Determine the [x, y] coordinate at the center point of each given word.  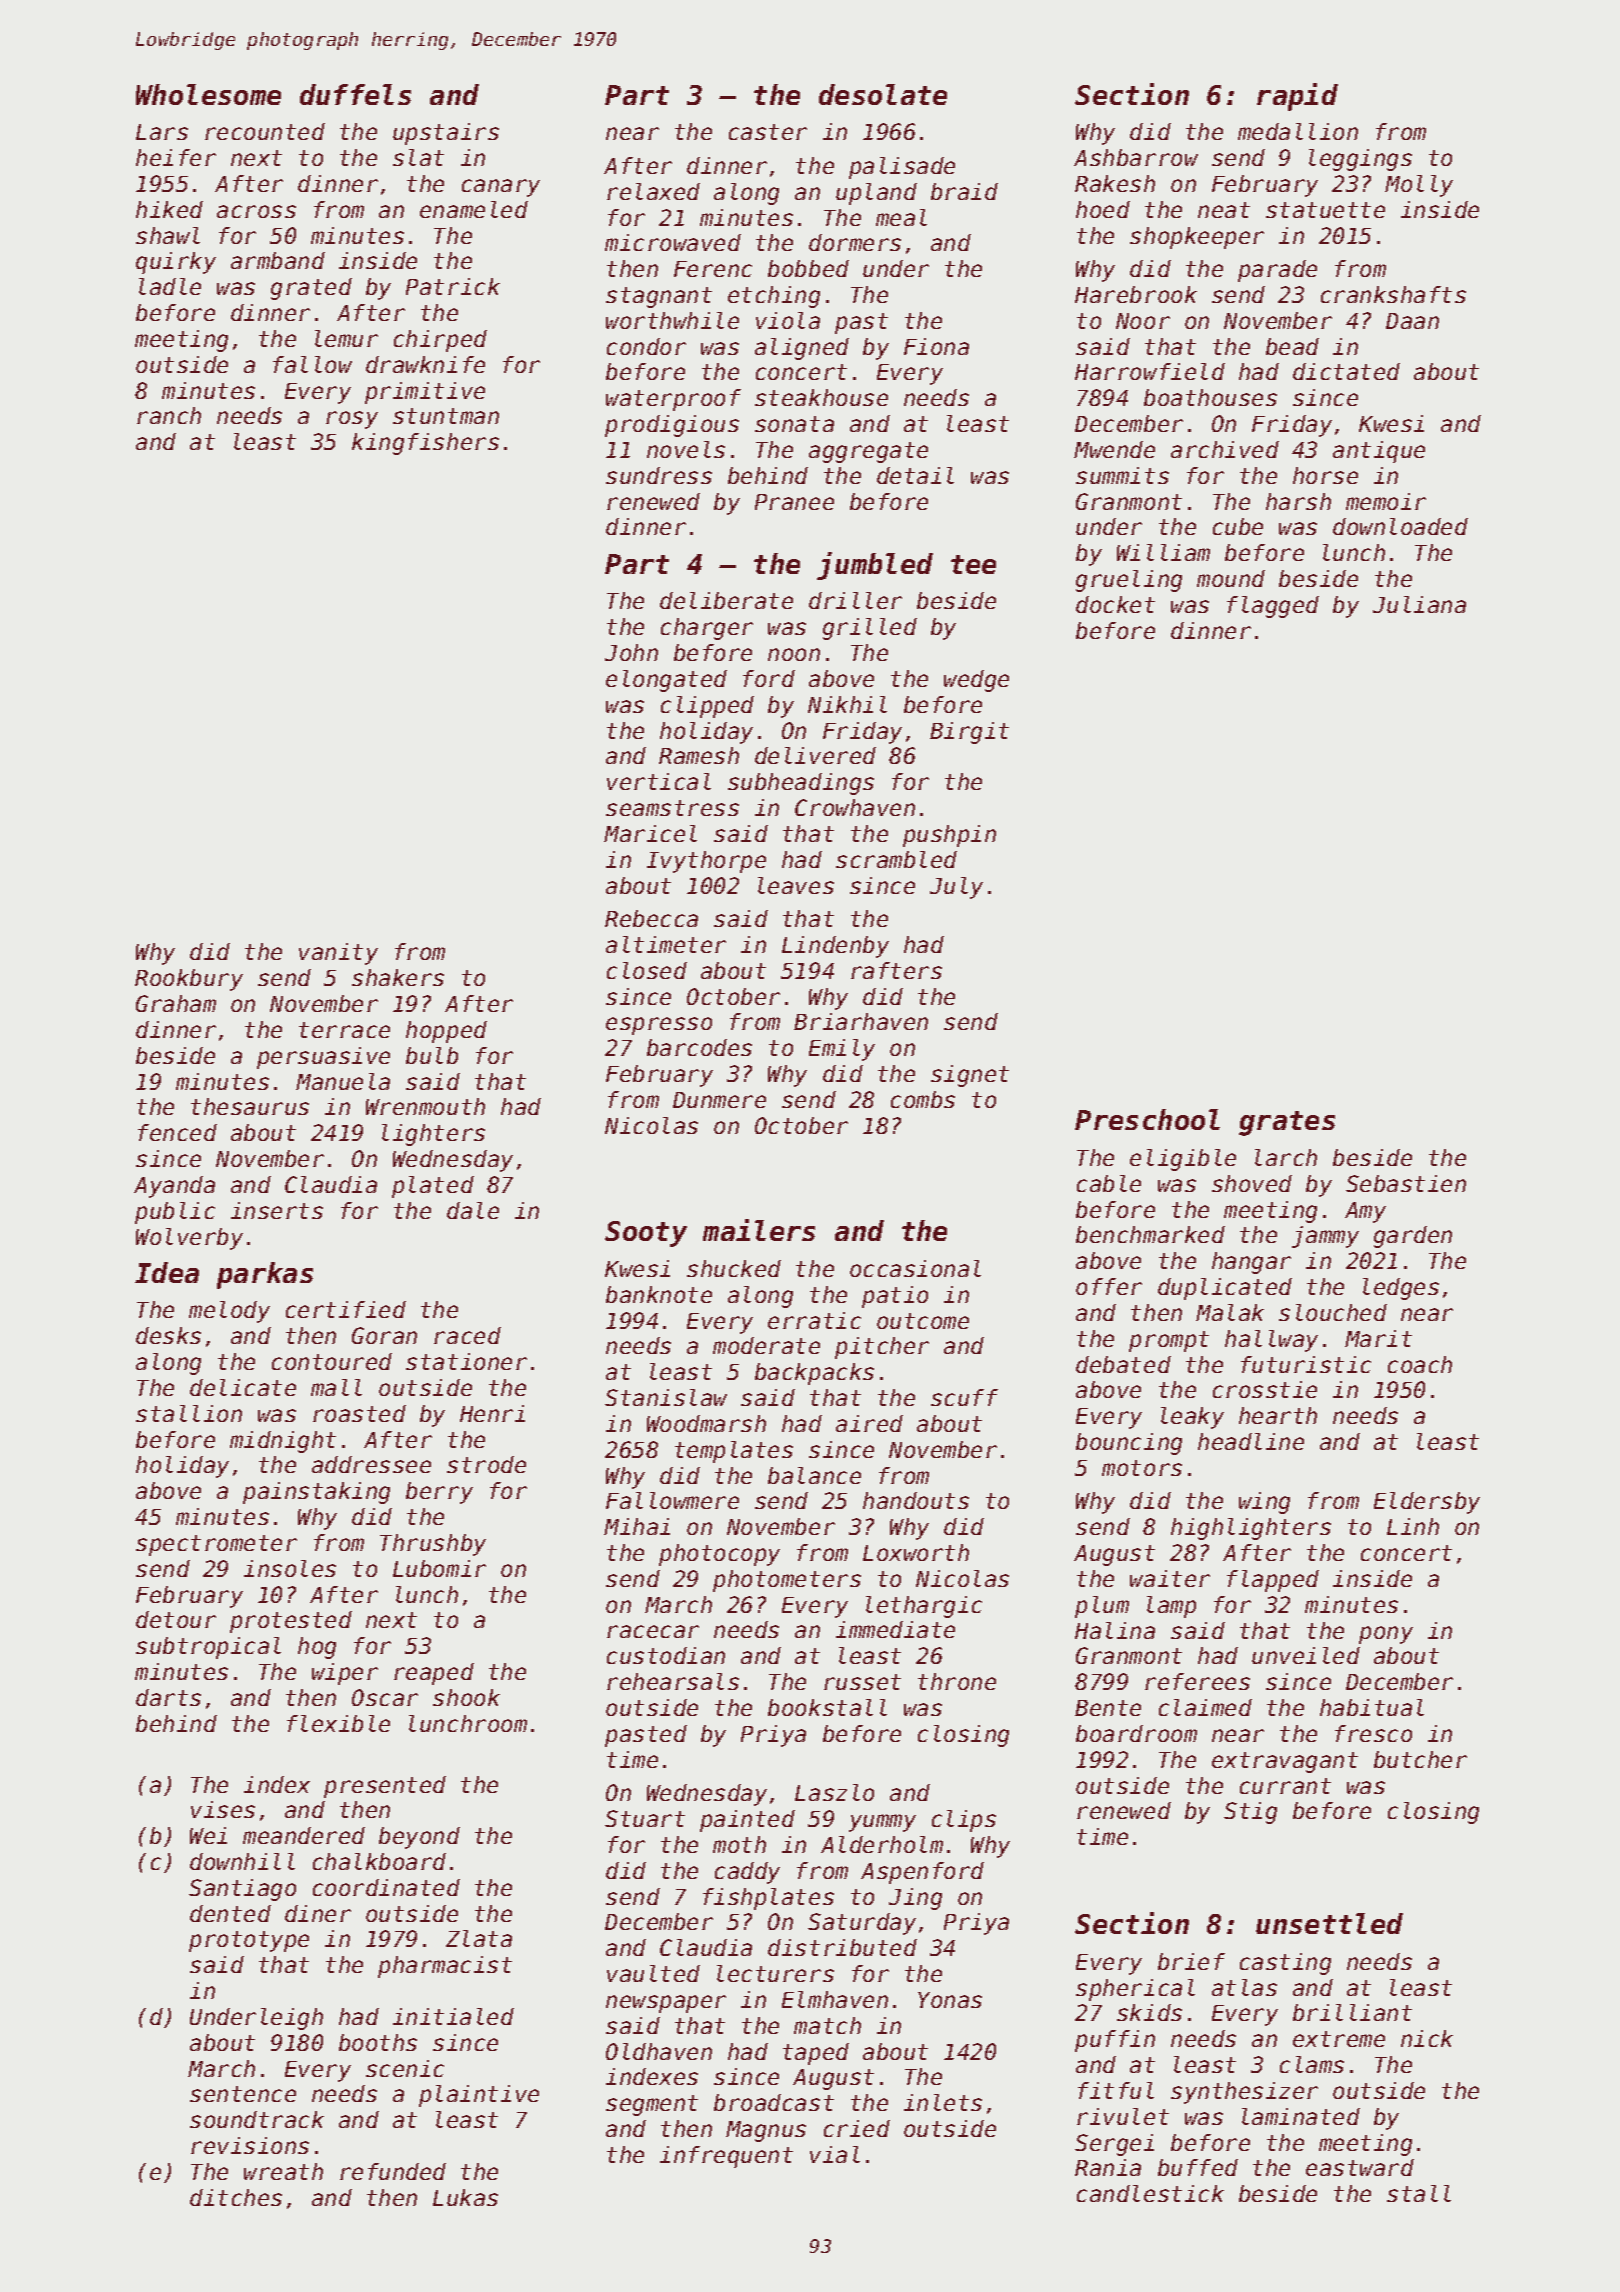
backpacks [814, 1374]
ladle [170, 286]
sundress [659, 475]
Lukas [465, 2197]
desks [168, 1335]
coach [1420, 1364]
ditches [236, 2197]
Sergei [1114, 2145]
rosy [352, 420]
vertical [659, 781]
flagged [1273, 607]
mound [1231, 578]
